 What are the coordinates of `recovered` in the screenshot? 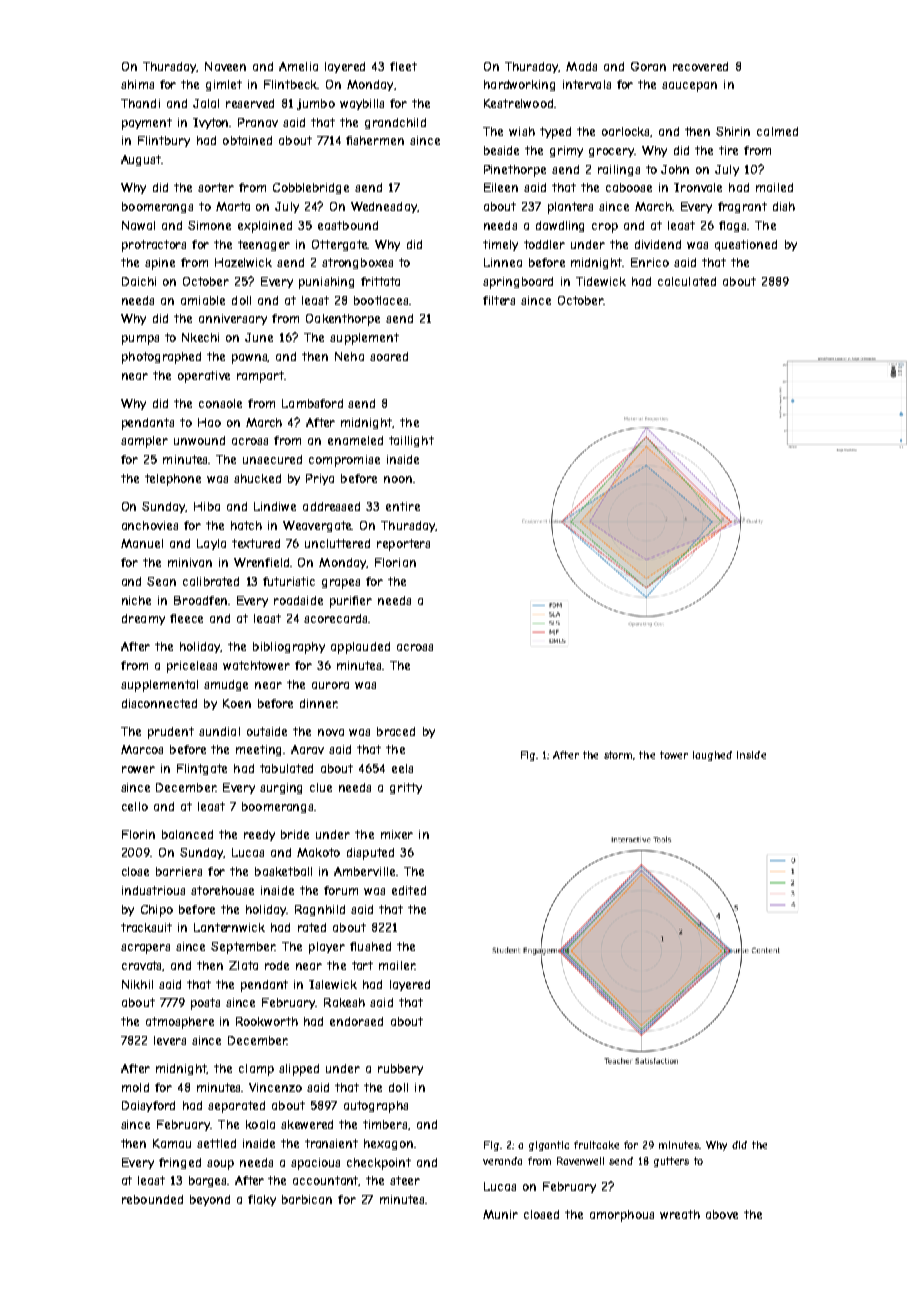 It's located at (700, 66).
